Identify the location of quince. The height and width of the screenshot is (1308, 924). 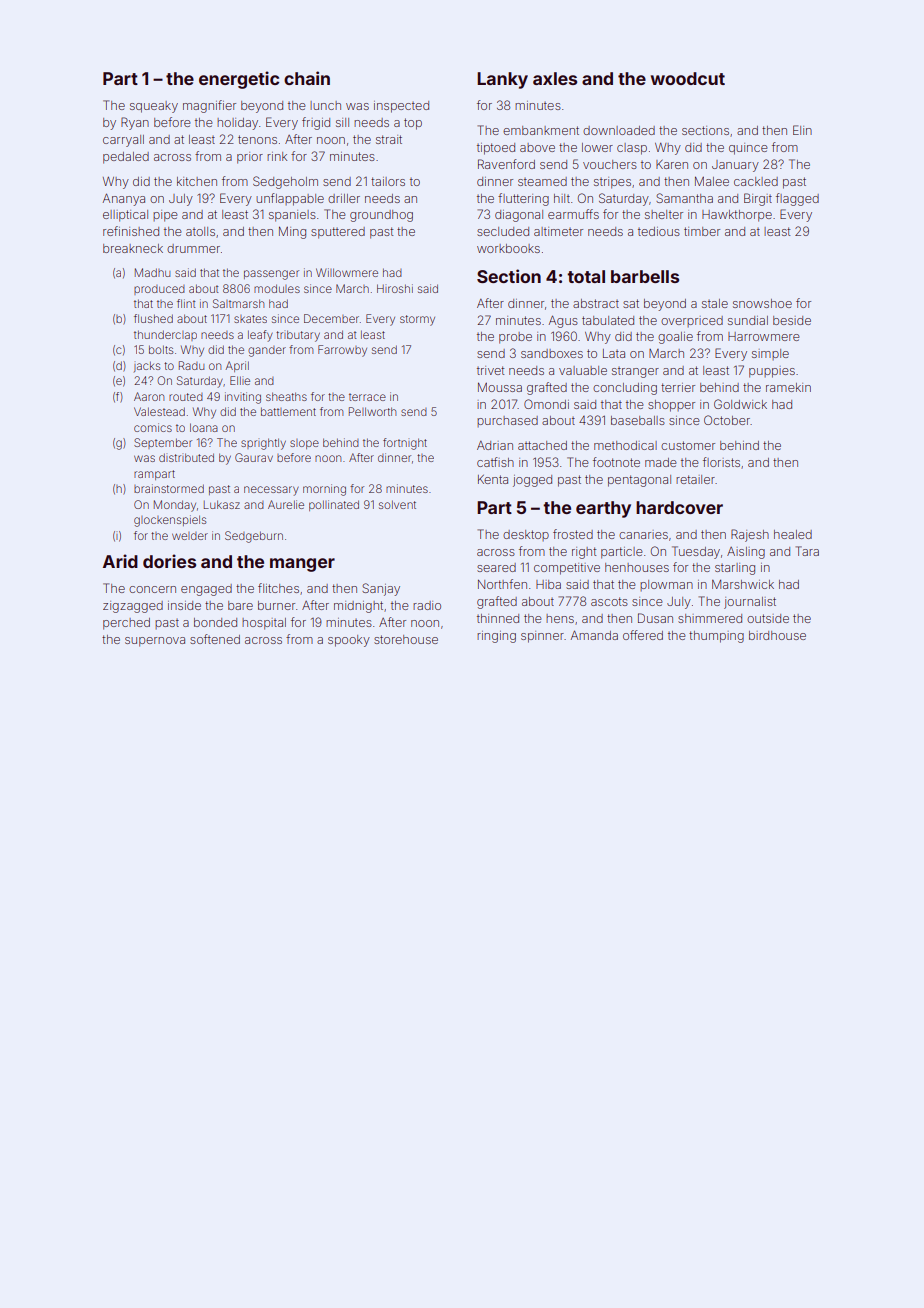
(748, 149).
